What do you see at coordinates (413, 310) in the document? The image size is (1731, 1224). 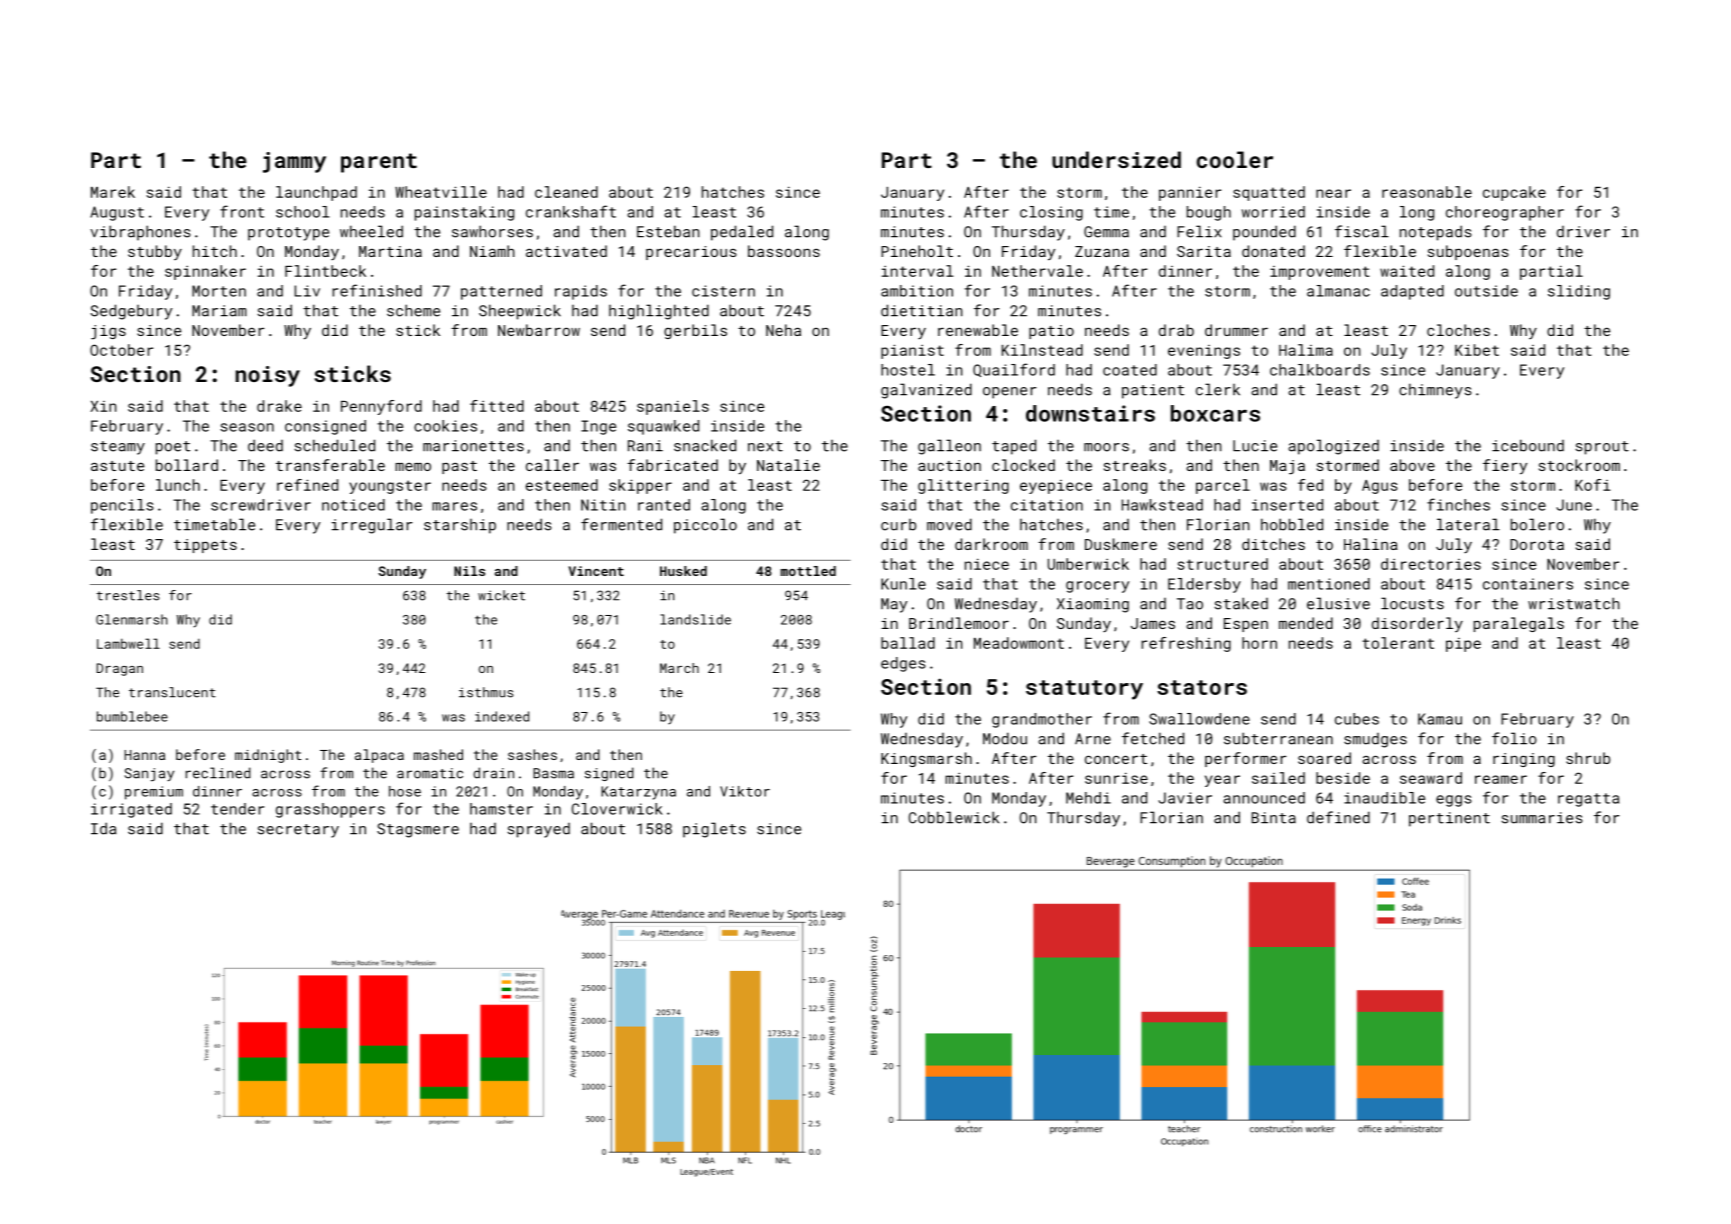 I see `scheme` at bounding box center [413, 310].
